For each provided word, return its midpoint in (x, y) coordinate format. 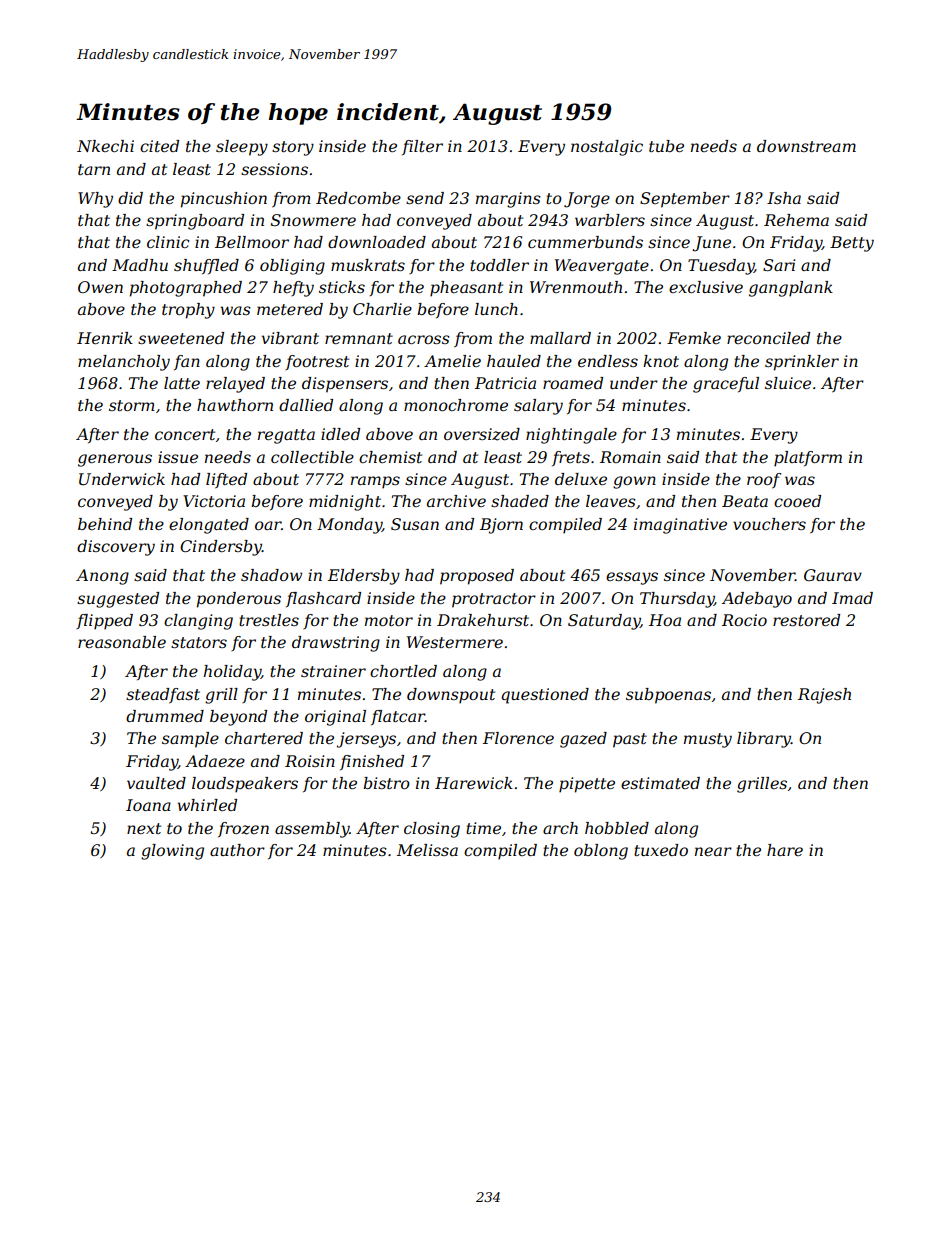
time (483, 828)
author (237, 850)
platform (808, 459)
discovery (116, 548)
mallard (560, 338)
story (293, 148)
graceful (726, 385)
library (764, 740)
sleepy (242, 148)
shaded (520, 501)
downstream (806, 146)
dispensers (345, 385)
